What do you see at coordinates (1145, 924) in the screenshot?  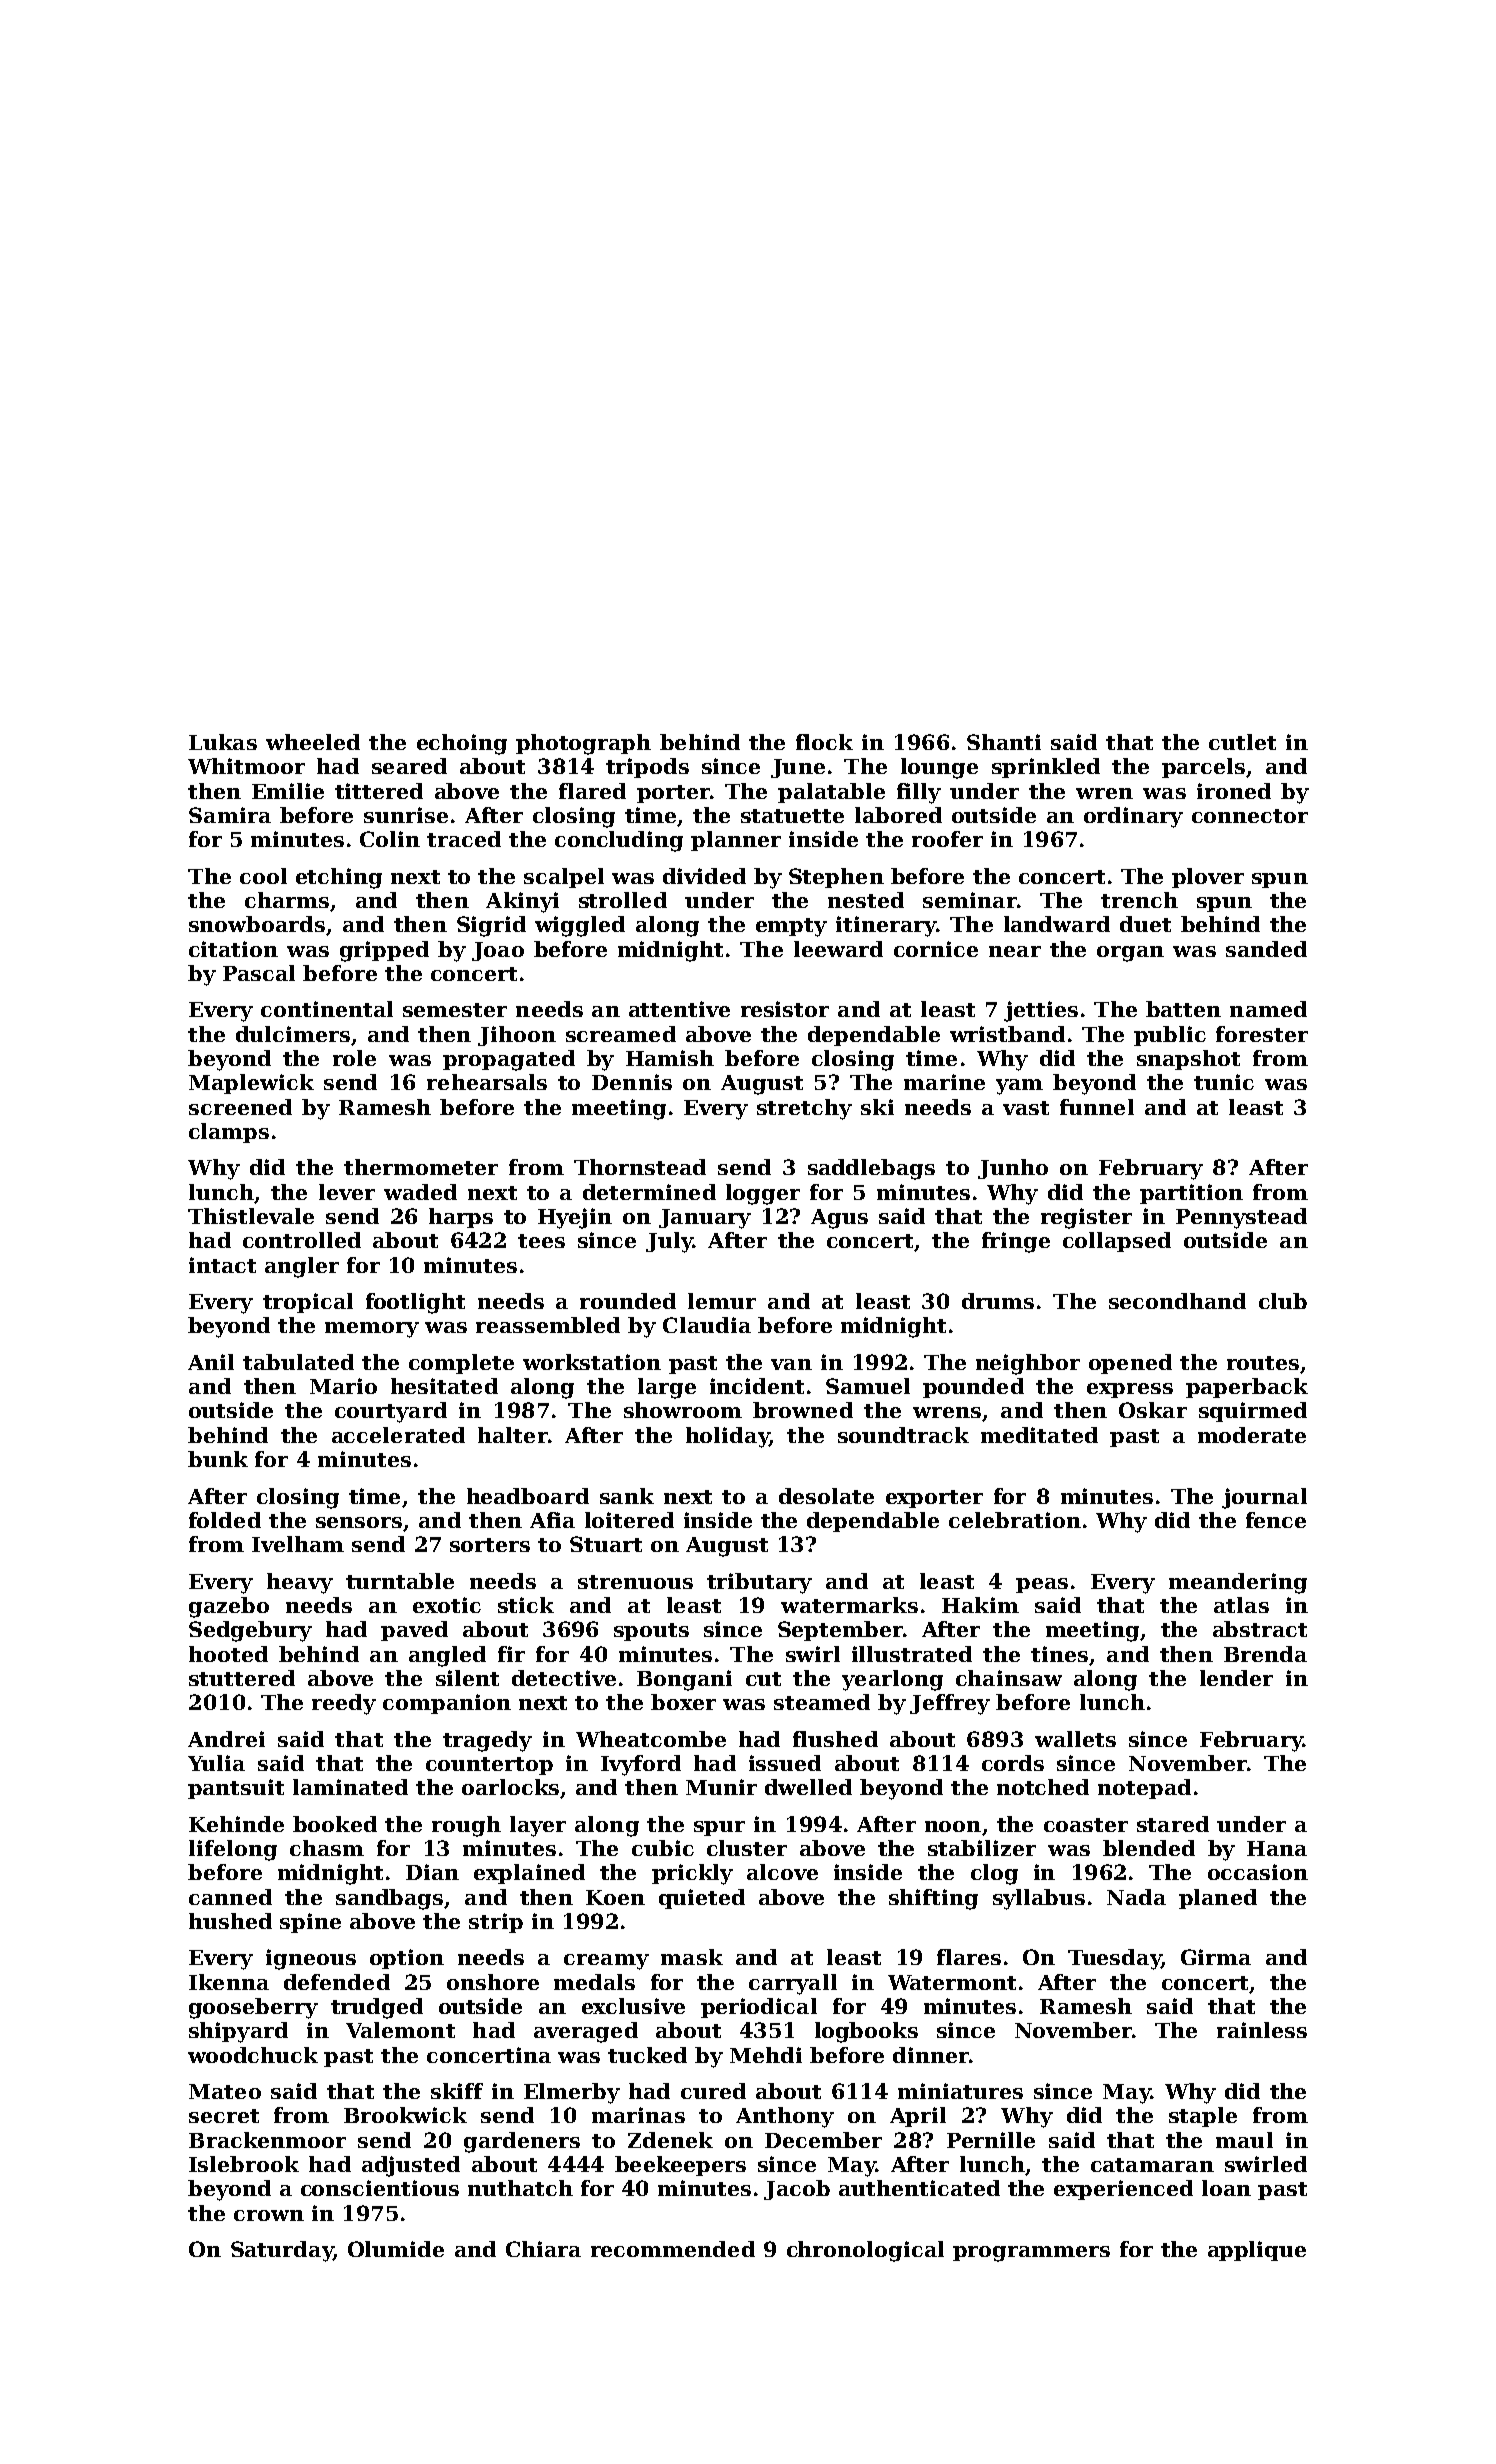 I see `duet` at bounding box center [1145, 924].
